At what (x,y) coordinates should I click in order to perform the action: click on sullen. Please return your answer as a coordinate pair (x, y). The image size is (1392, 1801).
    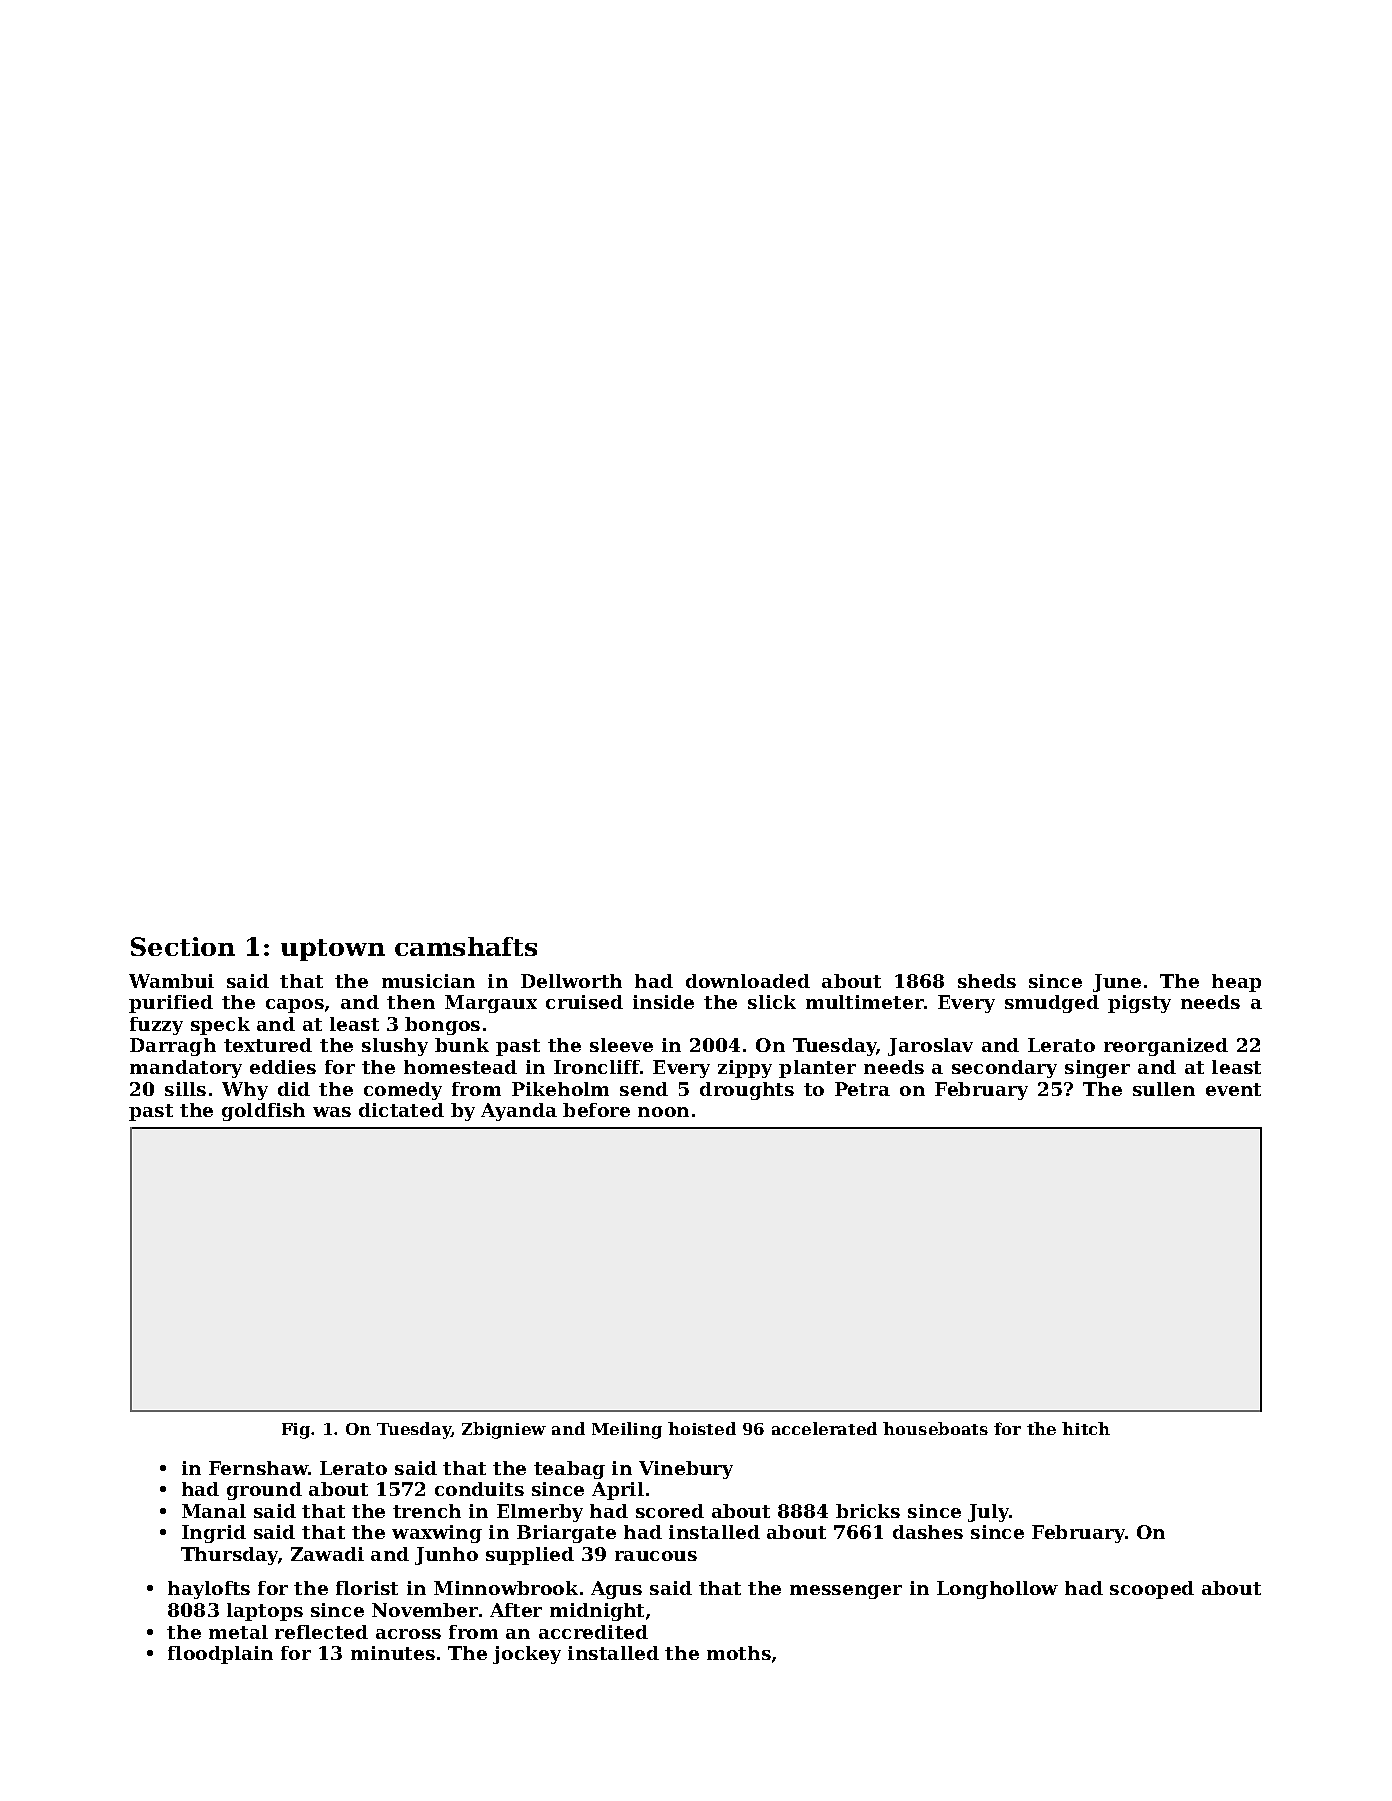
    Looking at the image, I should click on (1164, 1089).
